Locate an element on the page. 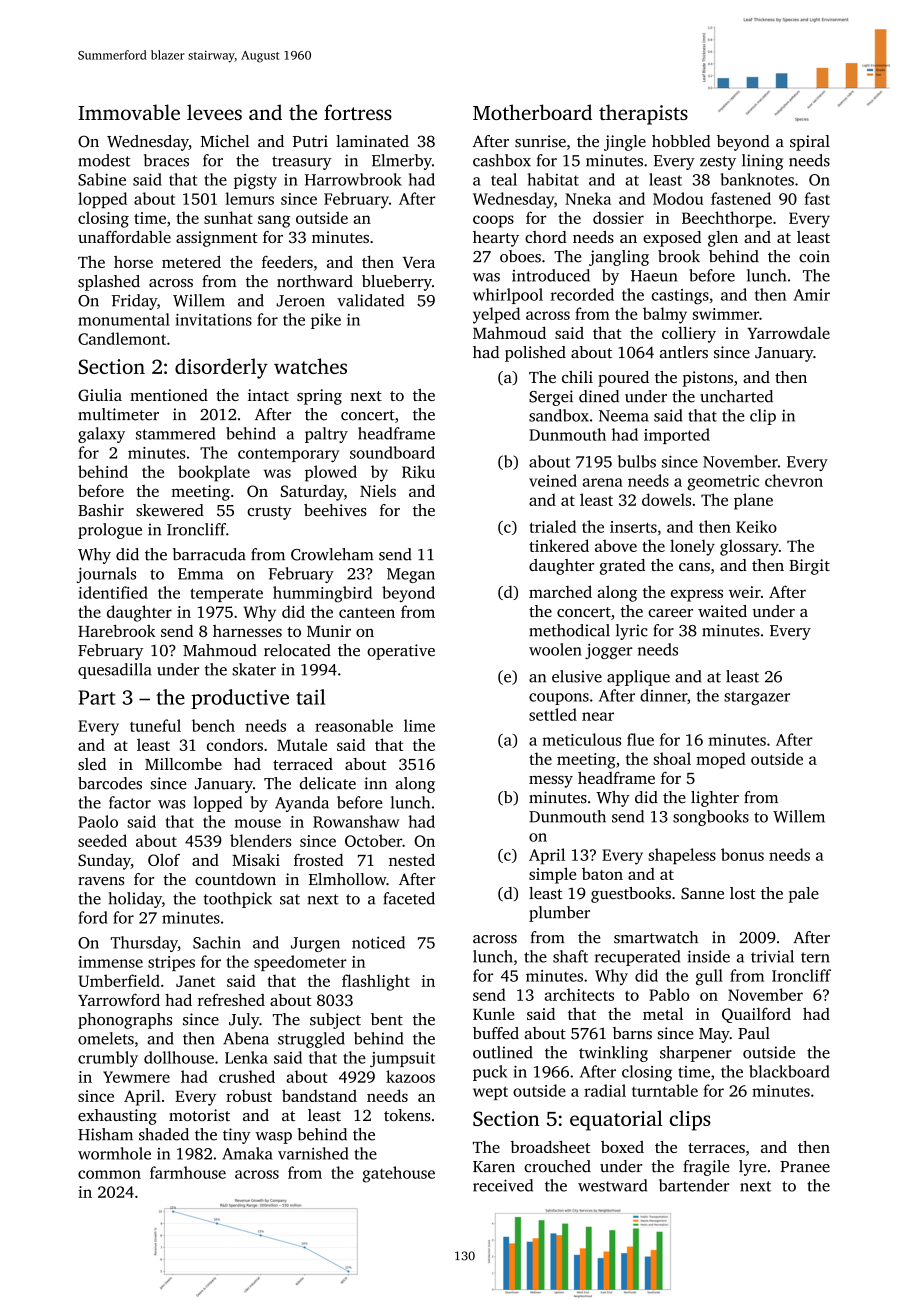  common is located at coordinates (109, 1174).
